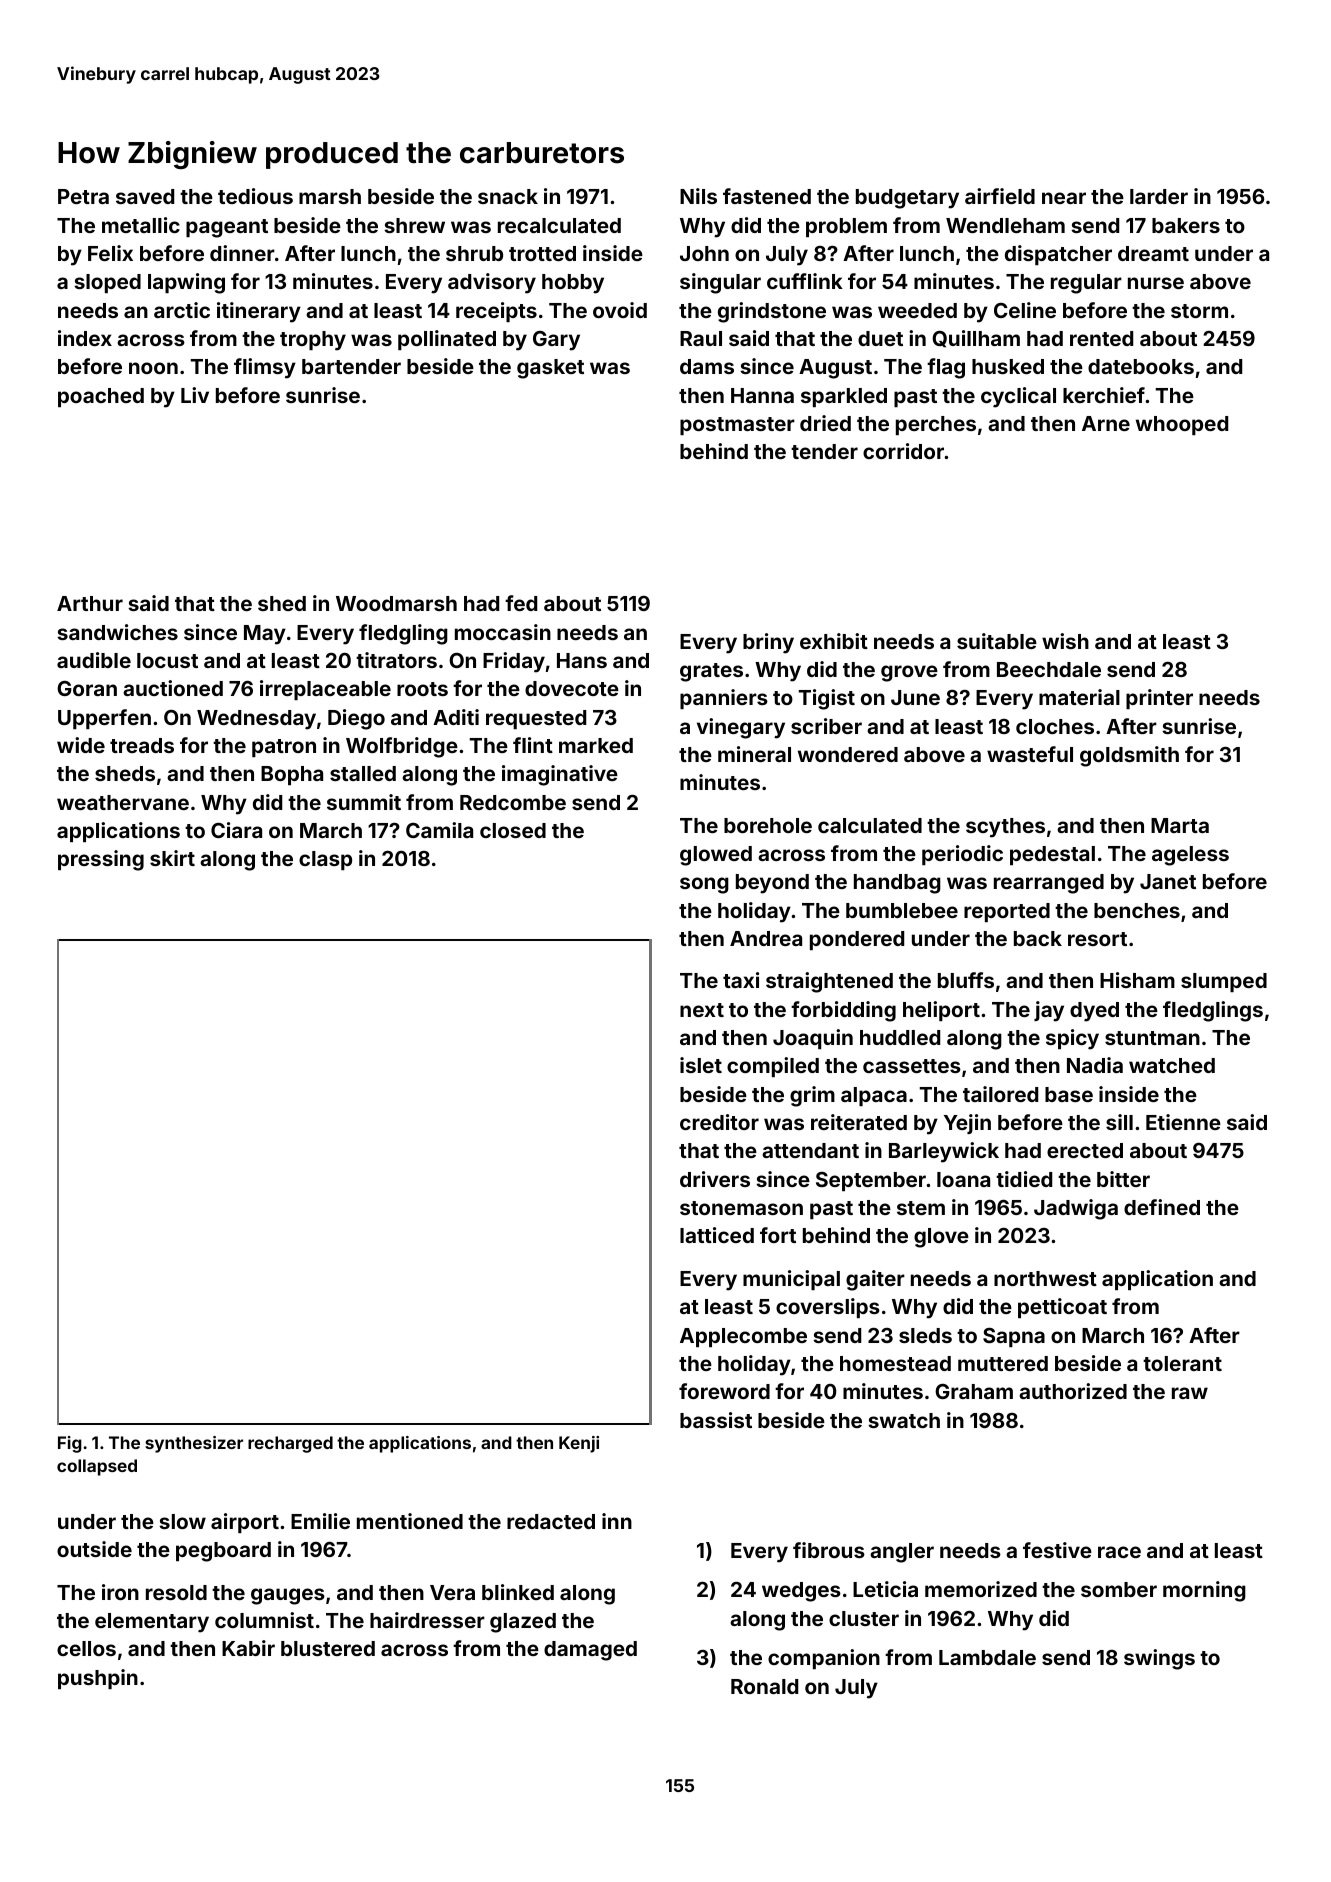 The height and width of the screenshot is (1882, 1331). Describe the element at coordinates (145, 196) in the screenshot. I see `saved` at that location.
